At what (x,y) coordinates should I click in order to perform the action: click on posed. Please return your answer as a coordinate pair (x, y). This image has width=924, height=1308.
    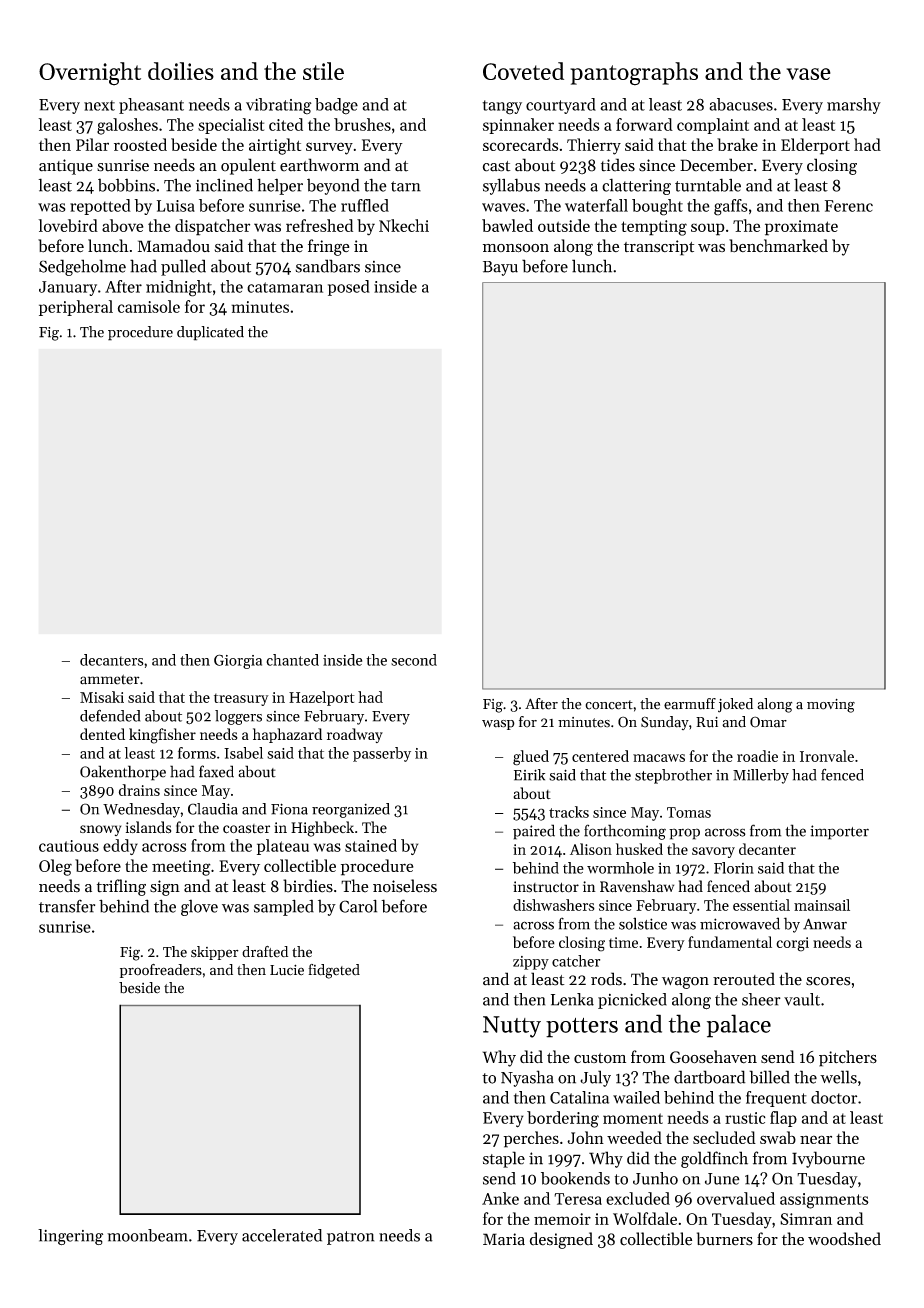
    Looking at the image, I should click on (349, 288).
